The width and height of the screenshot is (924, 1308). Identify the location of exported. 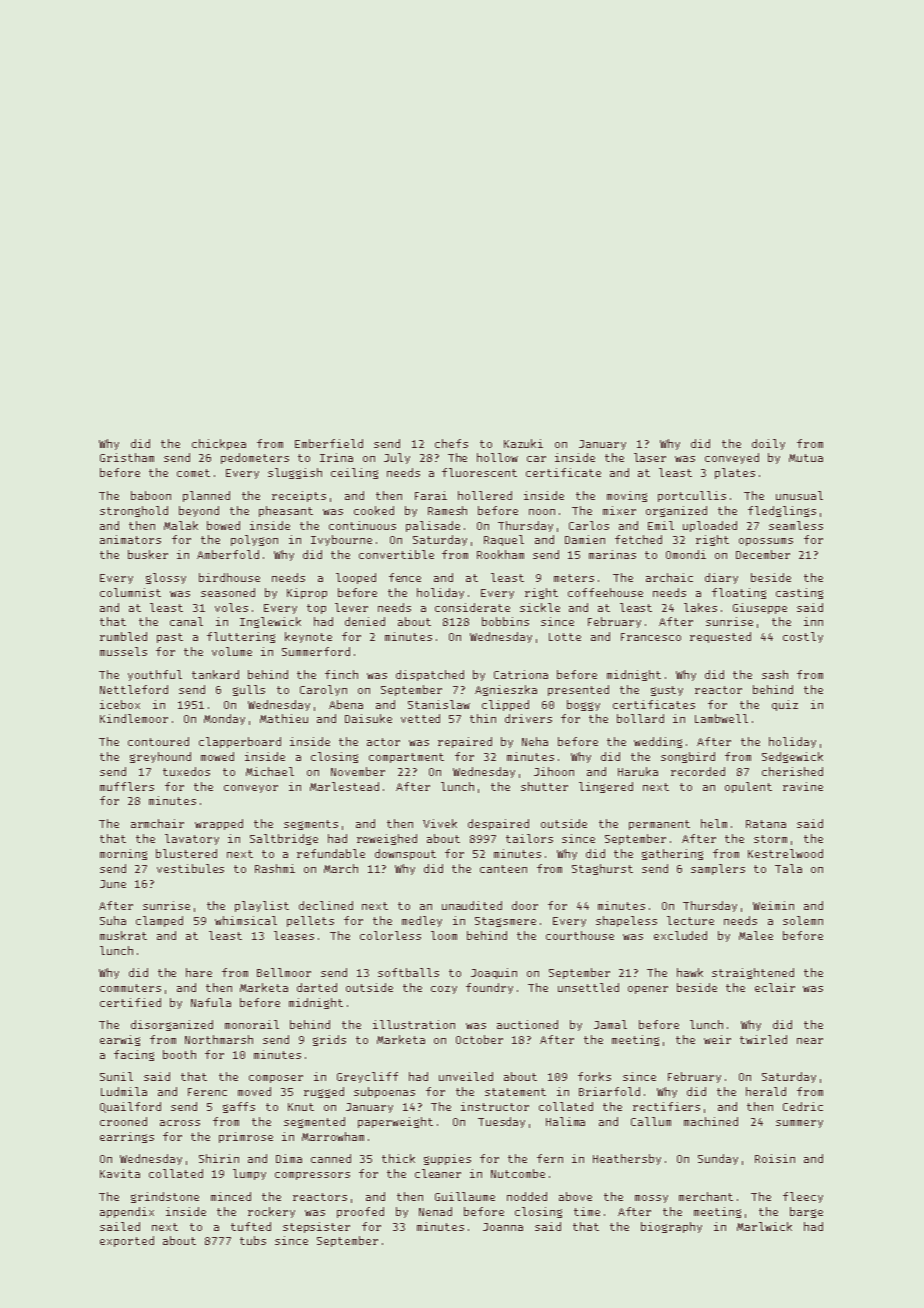
(127, 1241).
